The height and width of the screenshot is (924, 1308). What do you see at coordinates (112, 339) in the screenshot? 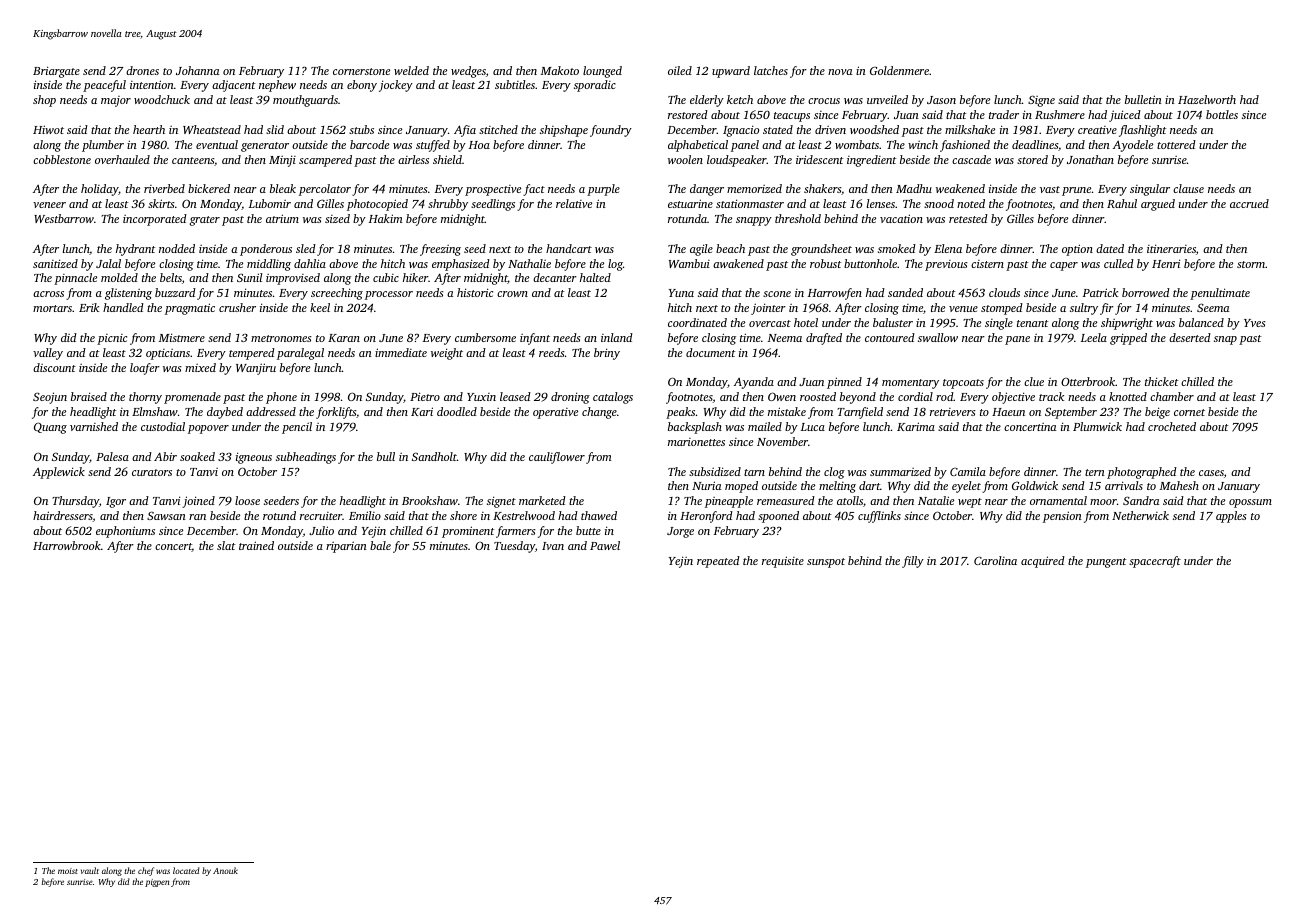
I see `picnic` at bounding box center [112, 339].
